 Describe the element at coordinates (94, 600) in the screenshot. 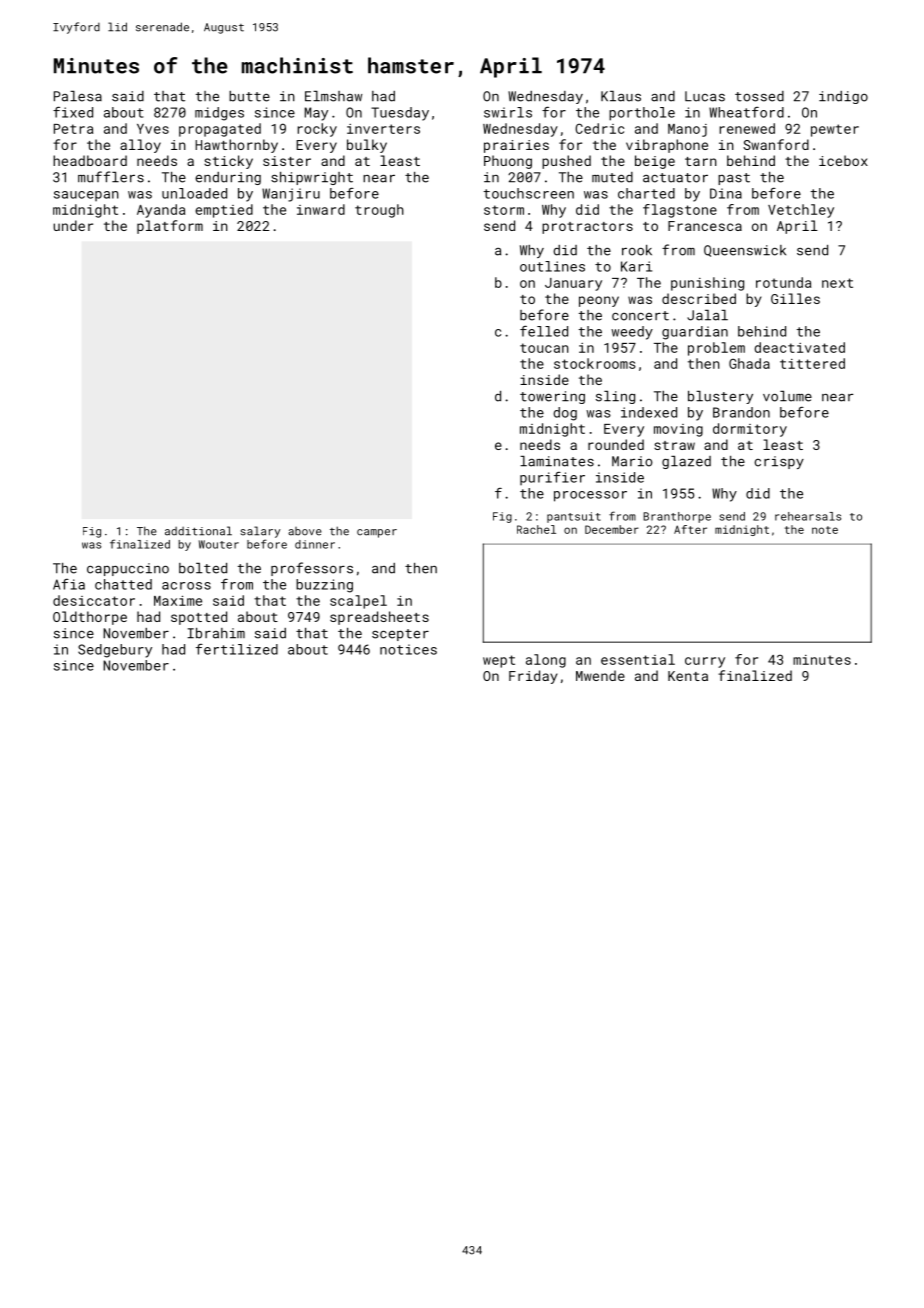

I see `desiccator` at that location.
